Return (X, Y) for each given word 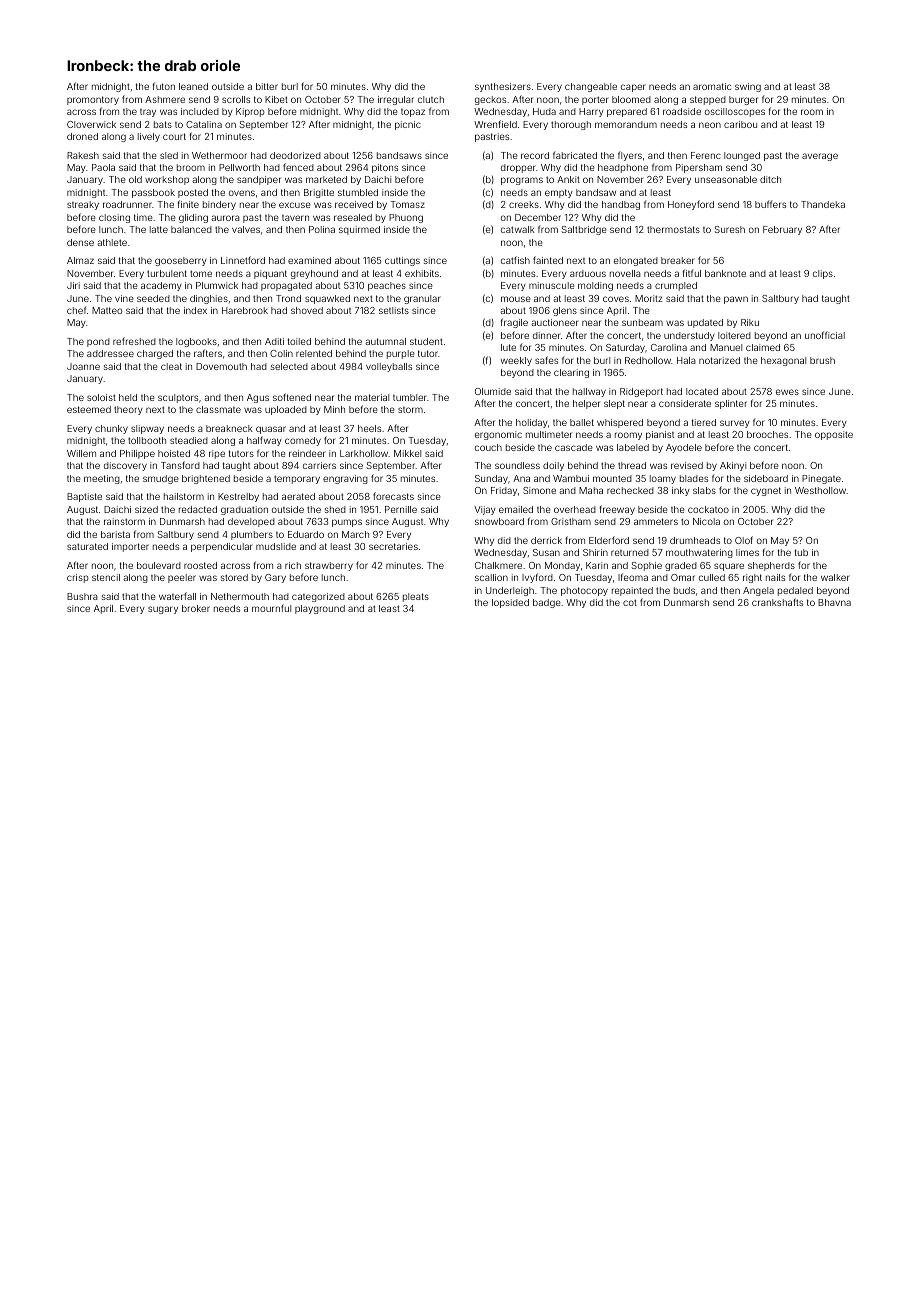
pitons (385, 168)
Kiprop (250, 112)
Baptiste (84, 497)
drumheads (695, 540)
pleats (416, 597)
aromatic (712, 86)
